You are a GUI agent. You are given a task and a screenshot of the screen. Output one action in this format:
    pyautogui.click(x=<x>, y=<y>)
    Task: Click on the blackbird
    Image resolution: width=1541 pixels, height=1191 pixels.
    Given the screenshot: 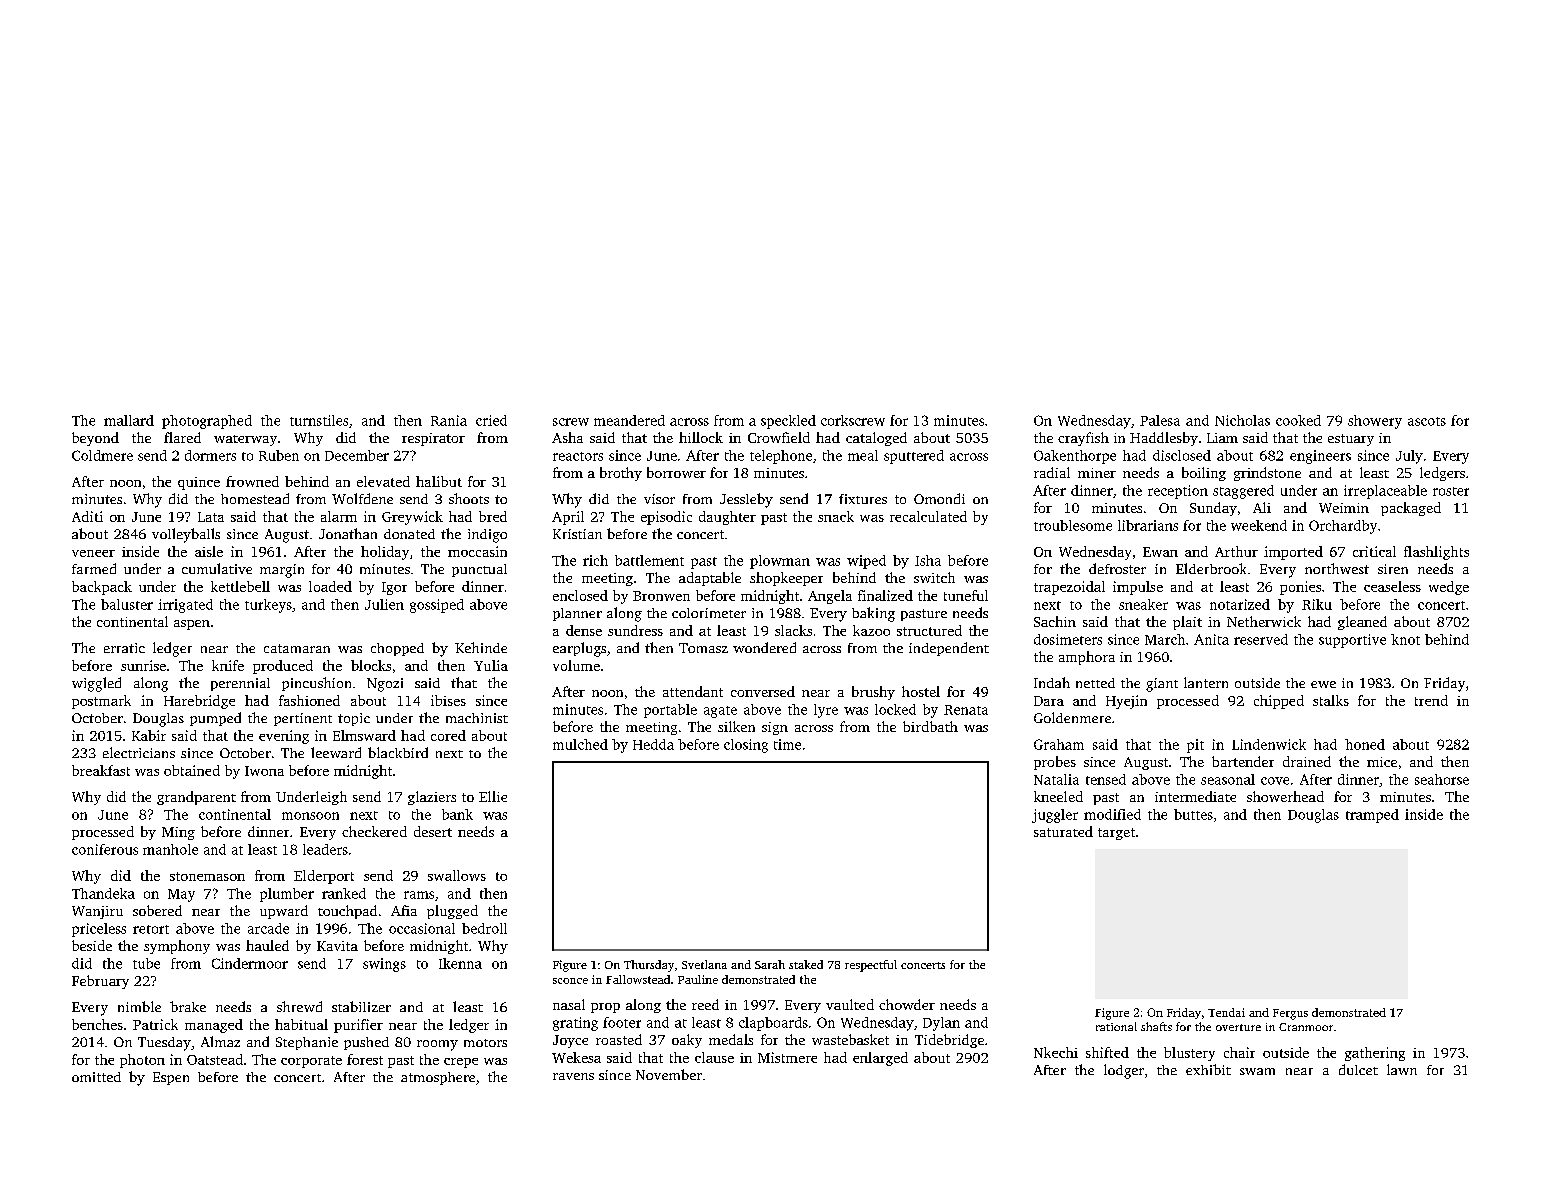 What is the action you would take?
    pyautogui.click(x=398, y=752)
